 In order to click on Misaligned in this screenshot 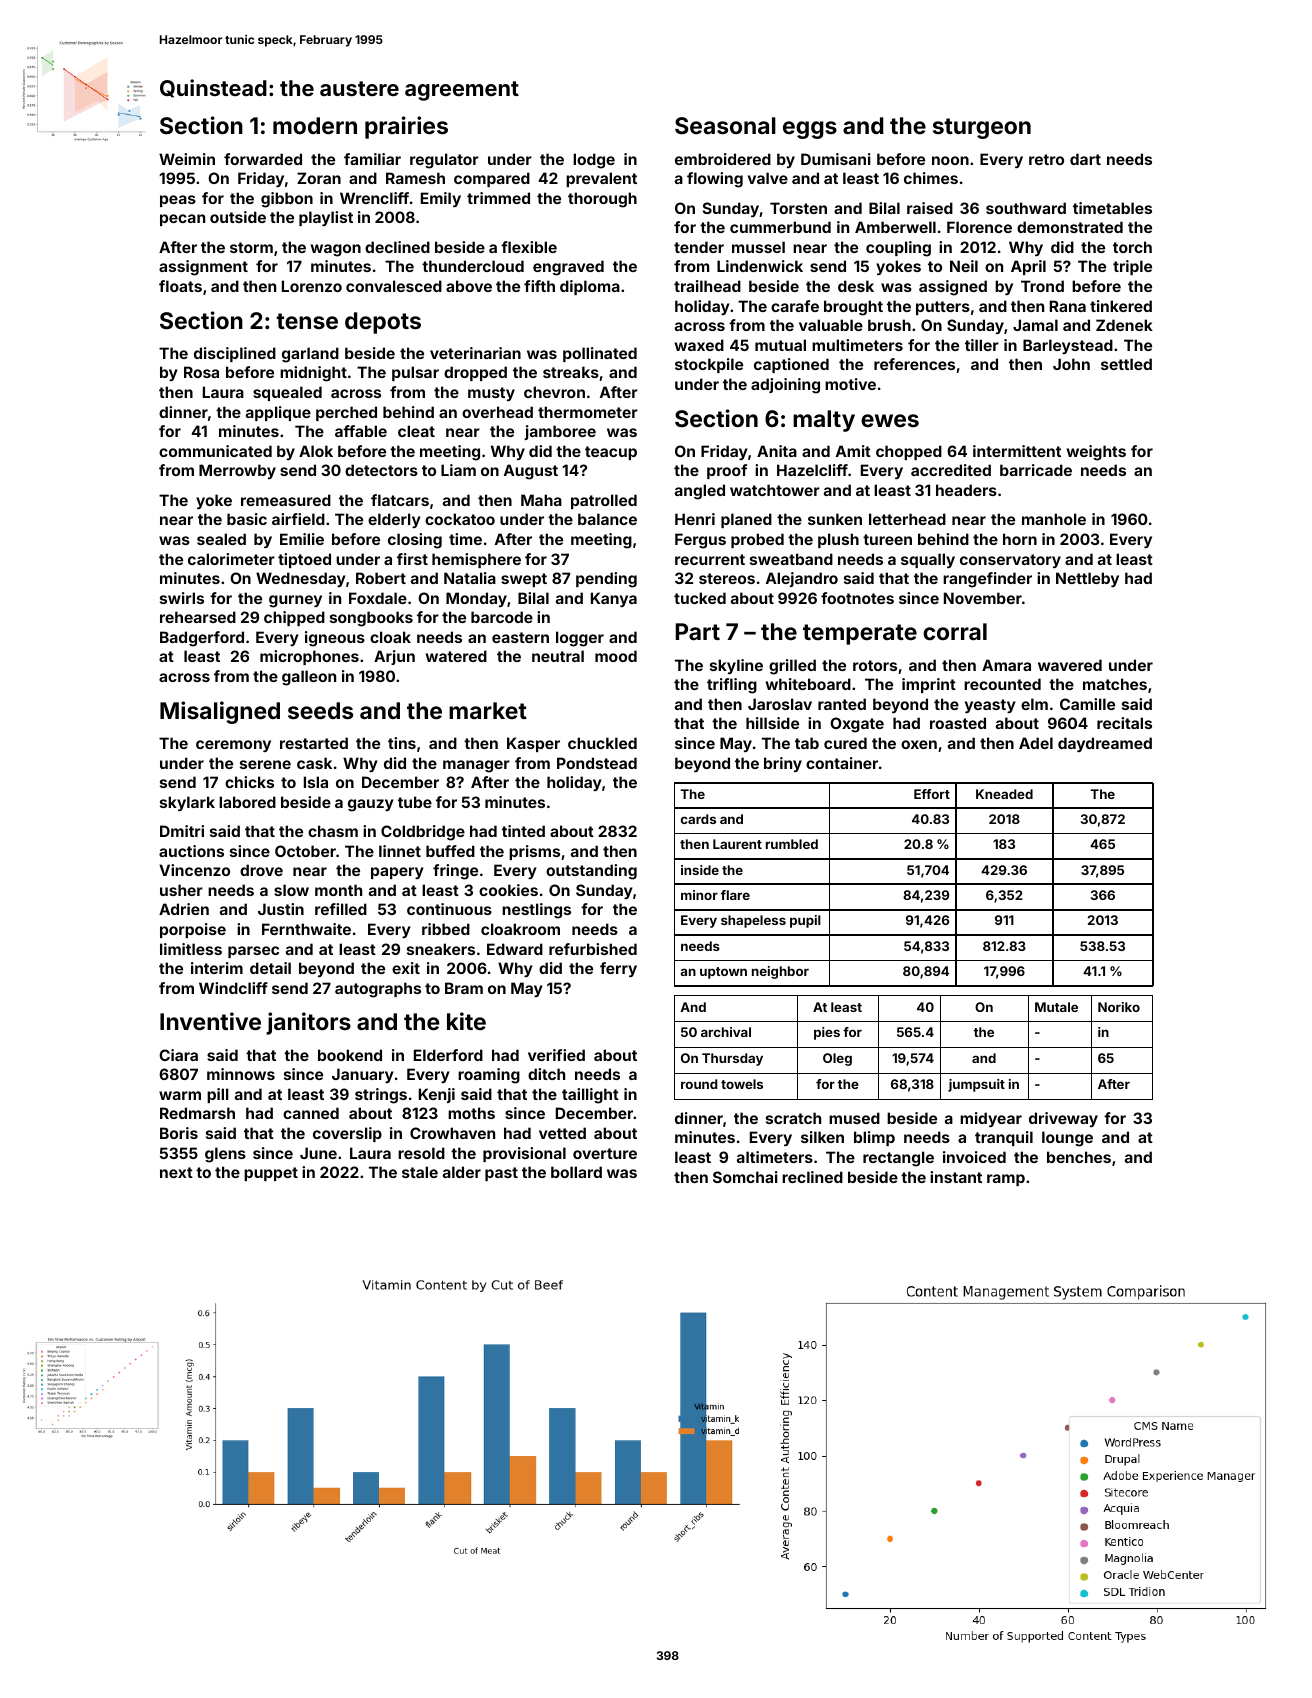, I will do `click(220, 712)`.
